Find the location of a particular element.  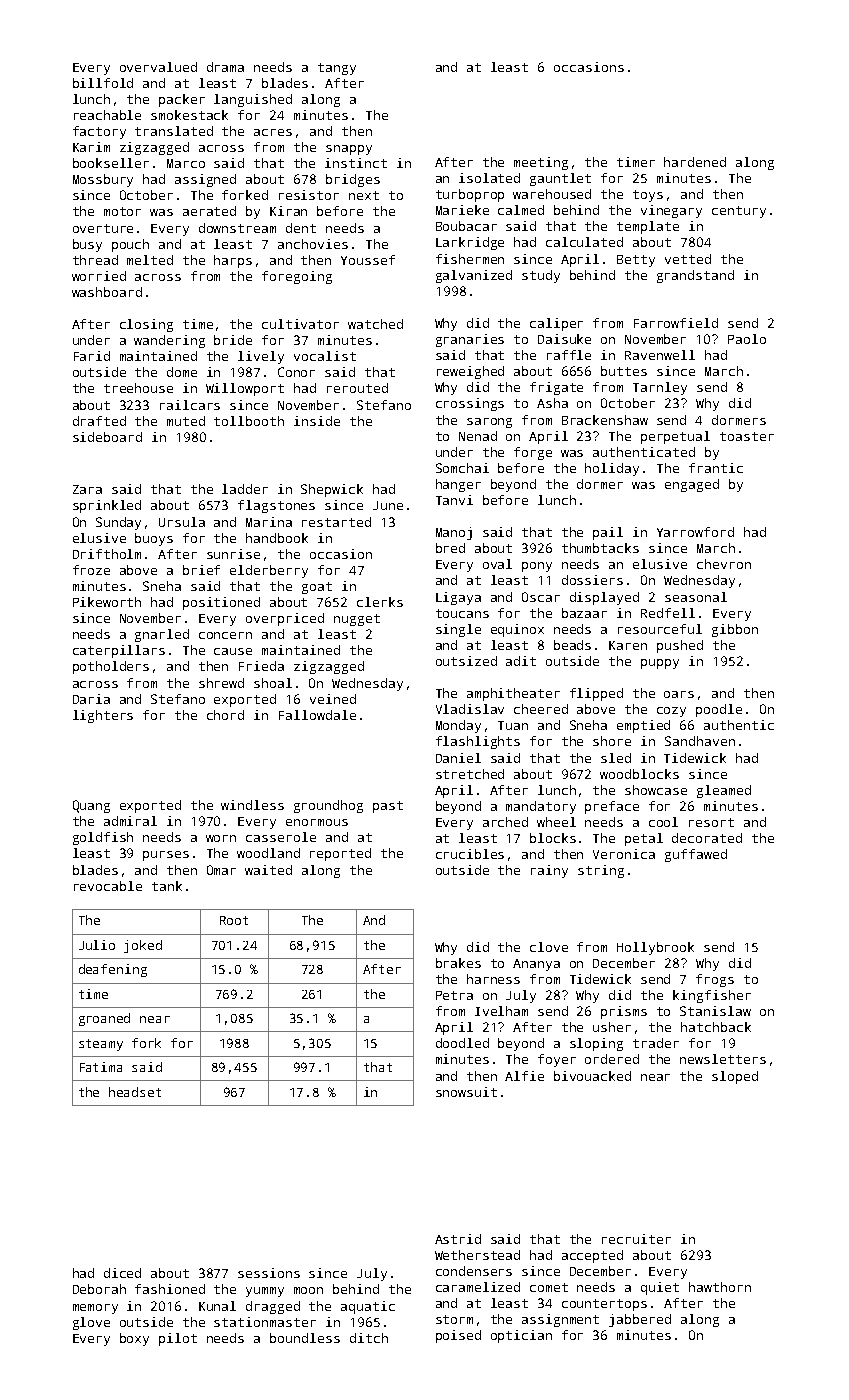

hardened is located at coordinates (695, 162).
